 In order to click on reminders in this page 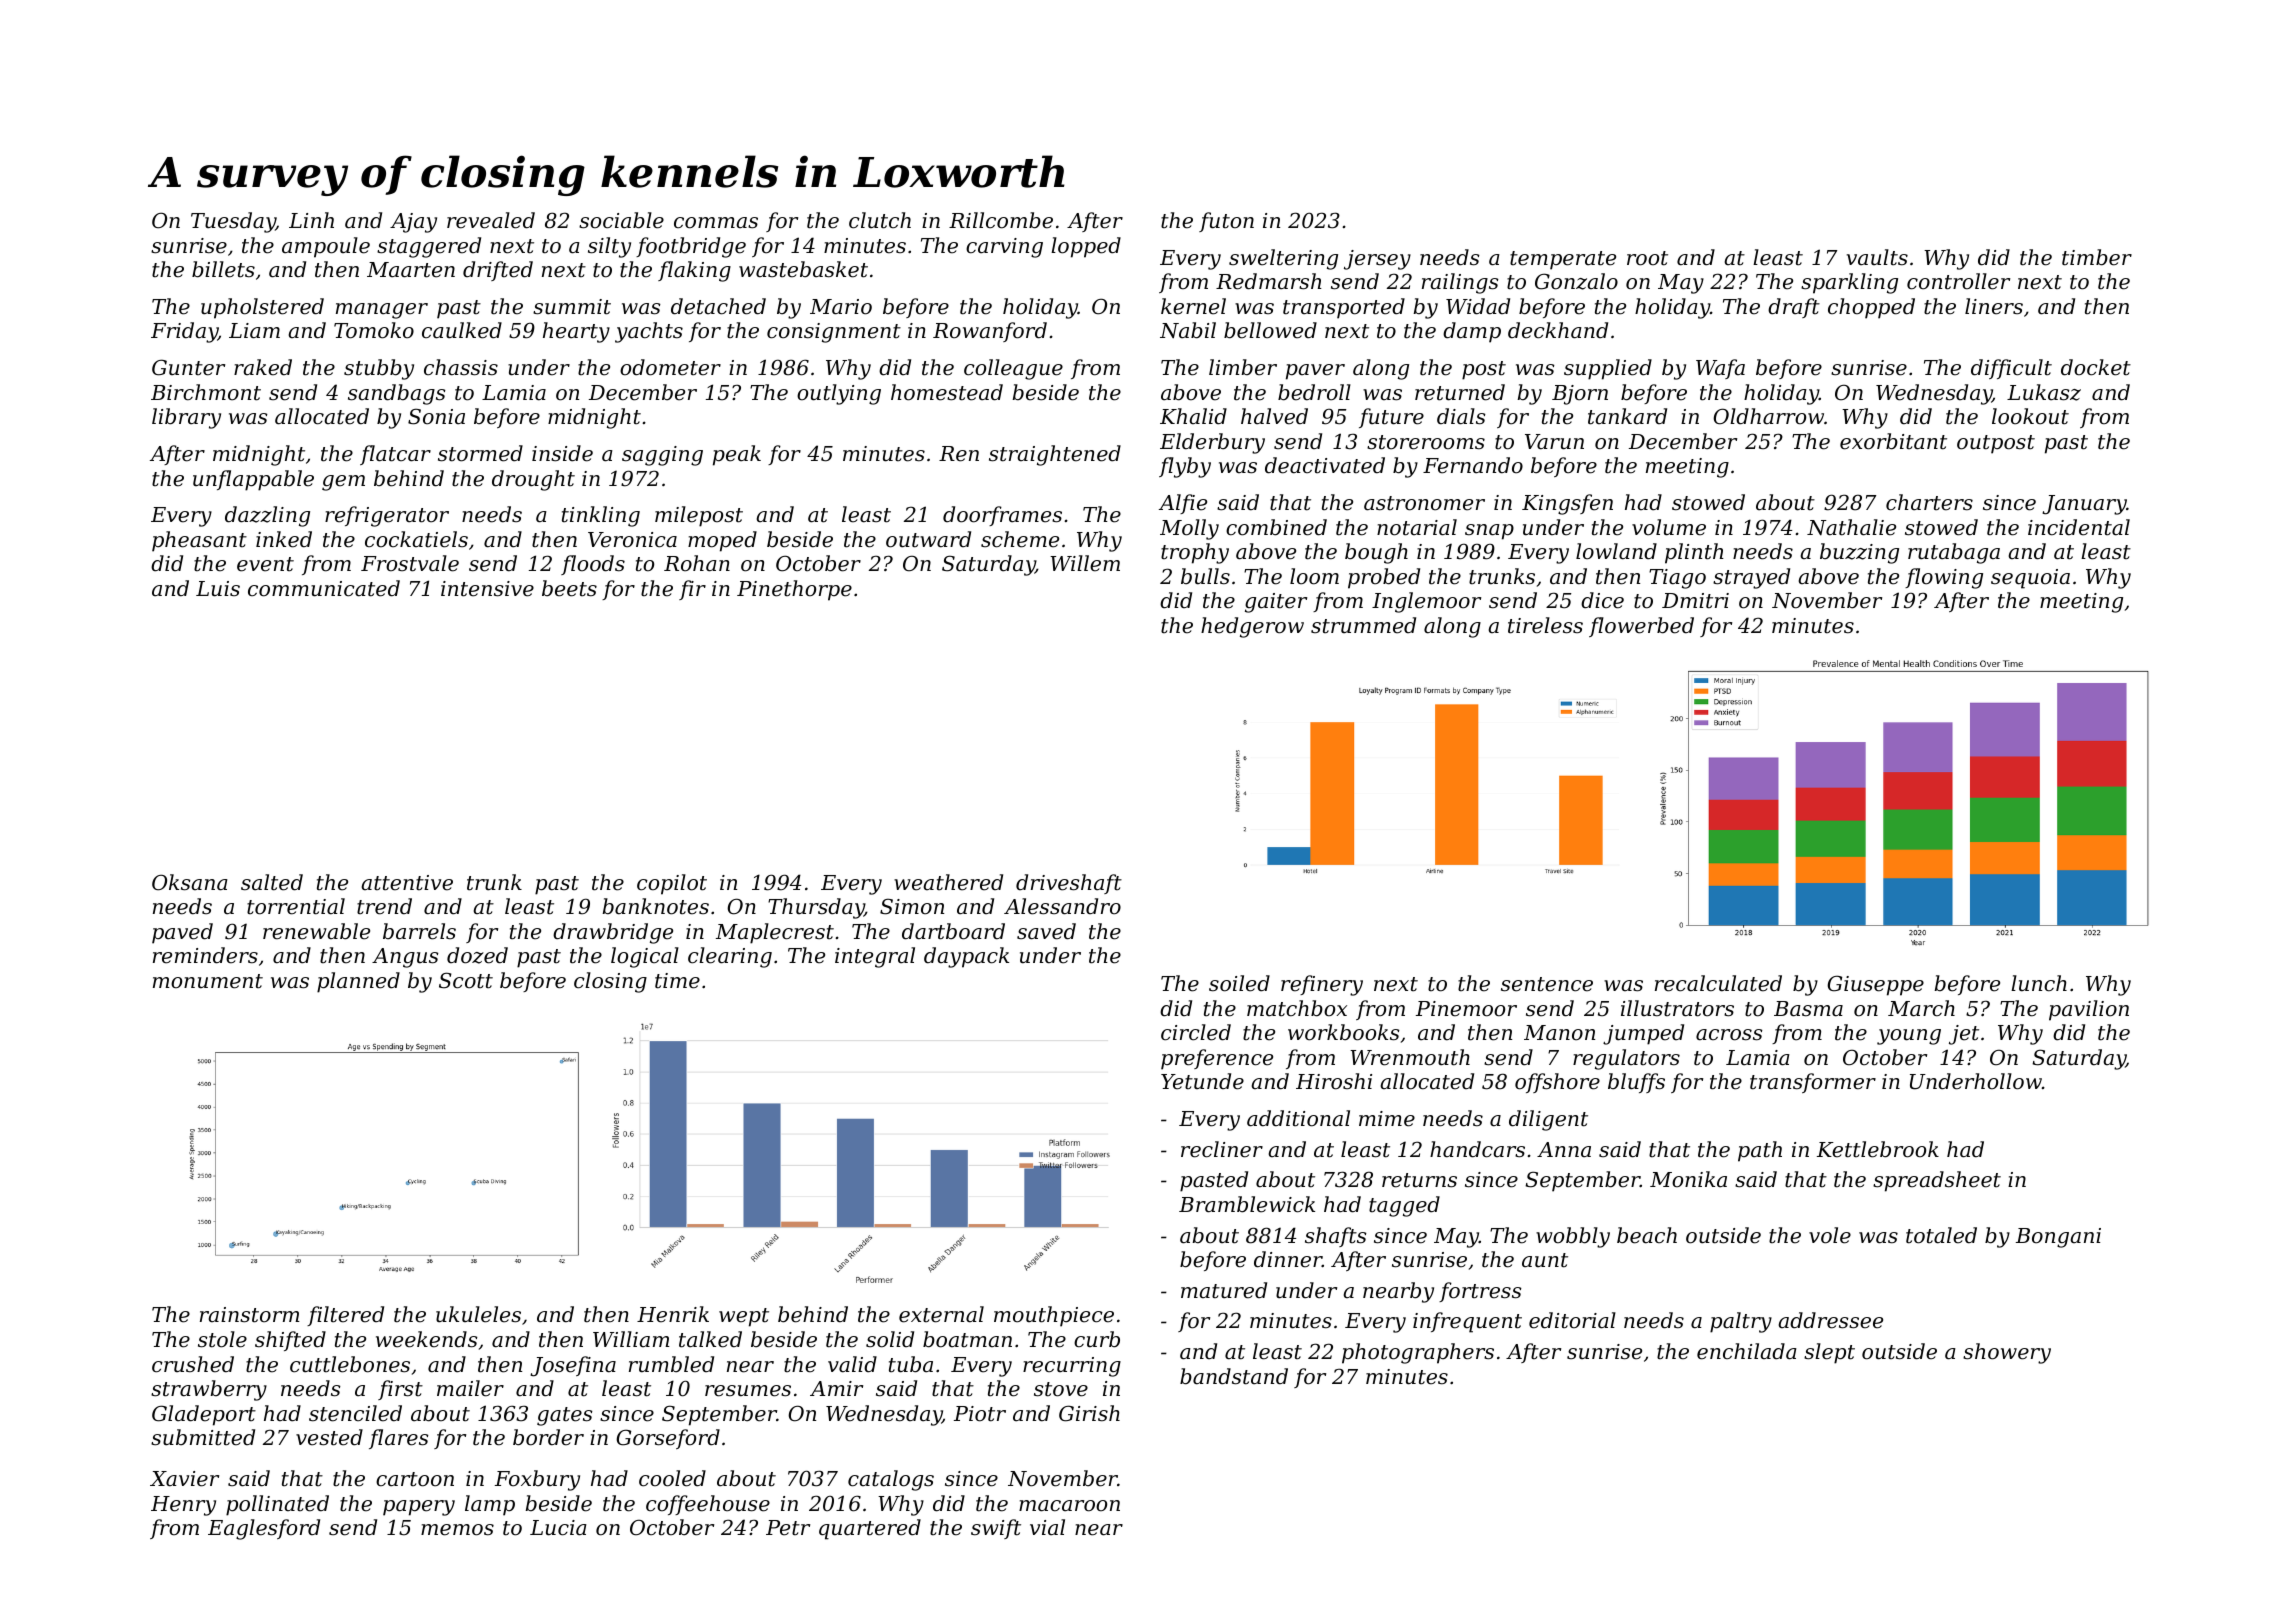, I will do `click(205, 955)`.
